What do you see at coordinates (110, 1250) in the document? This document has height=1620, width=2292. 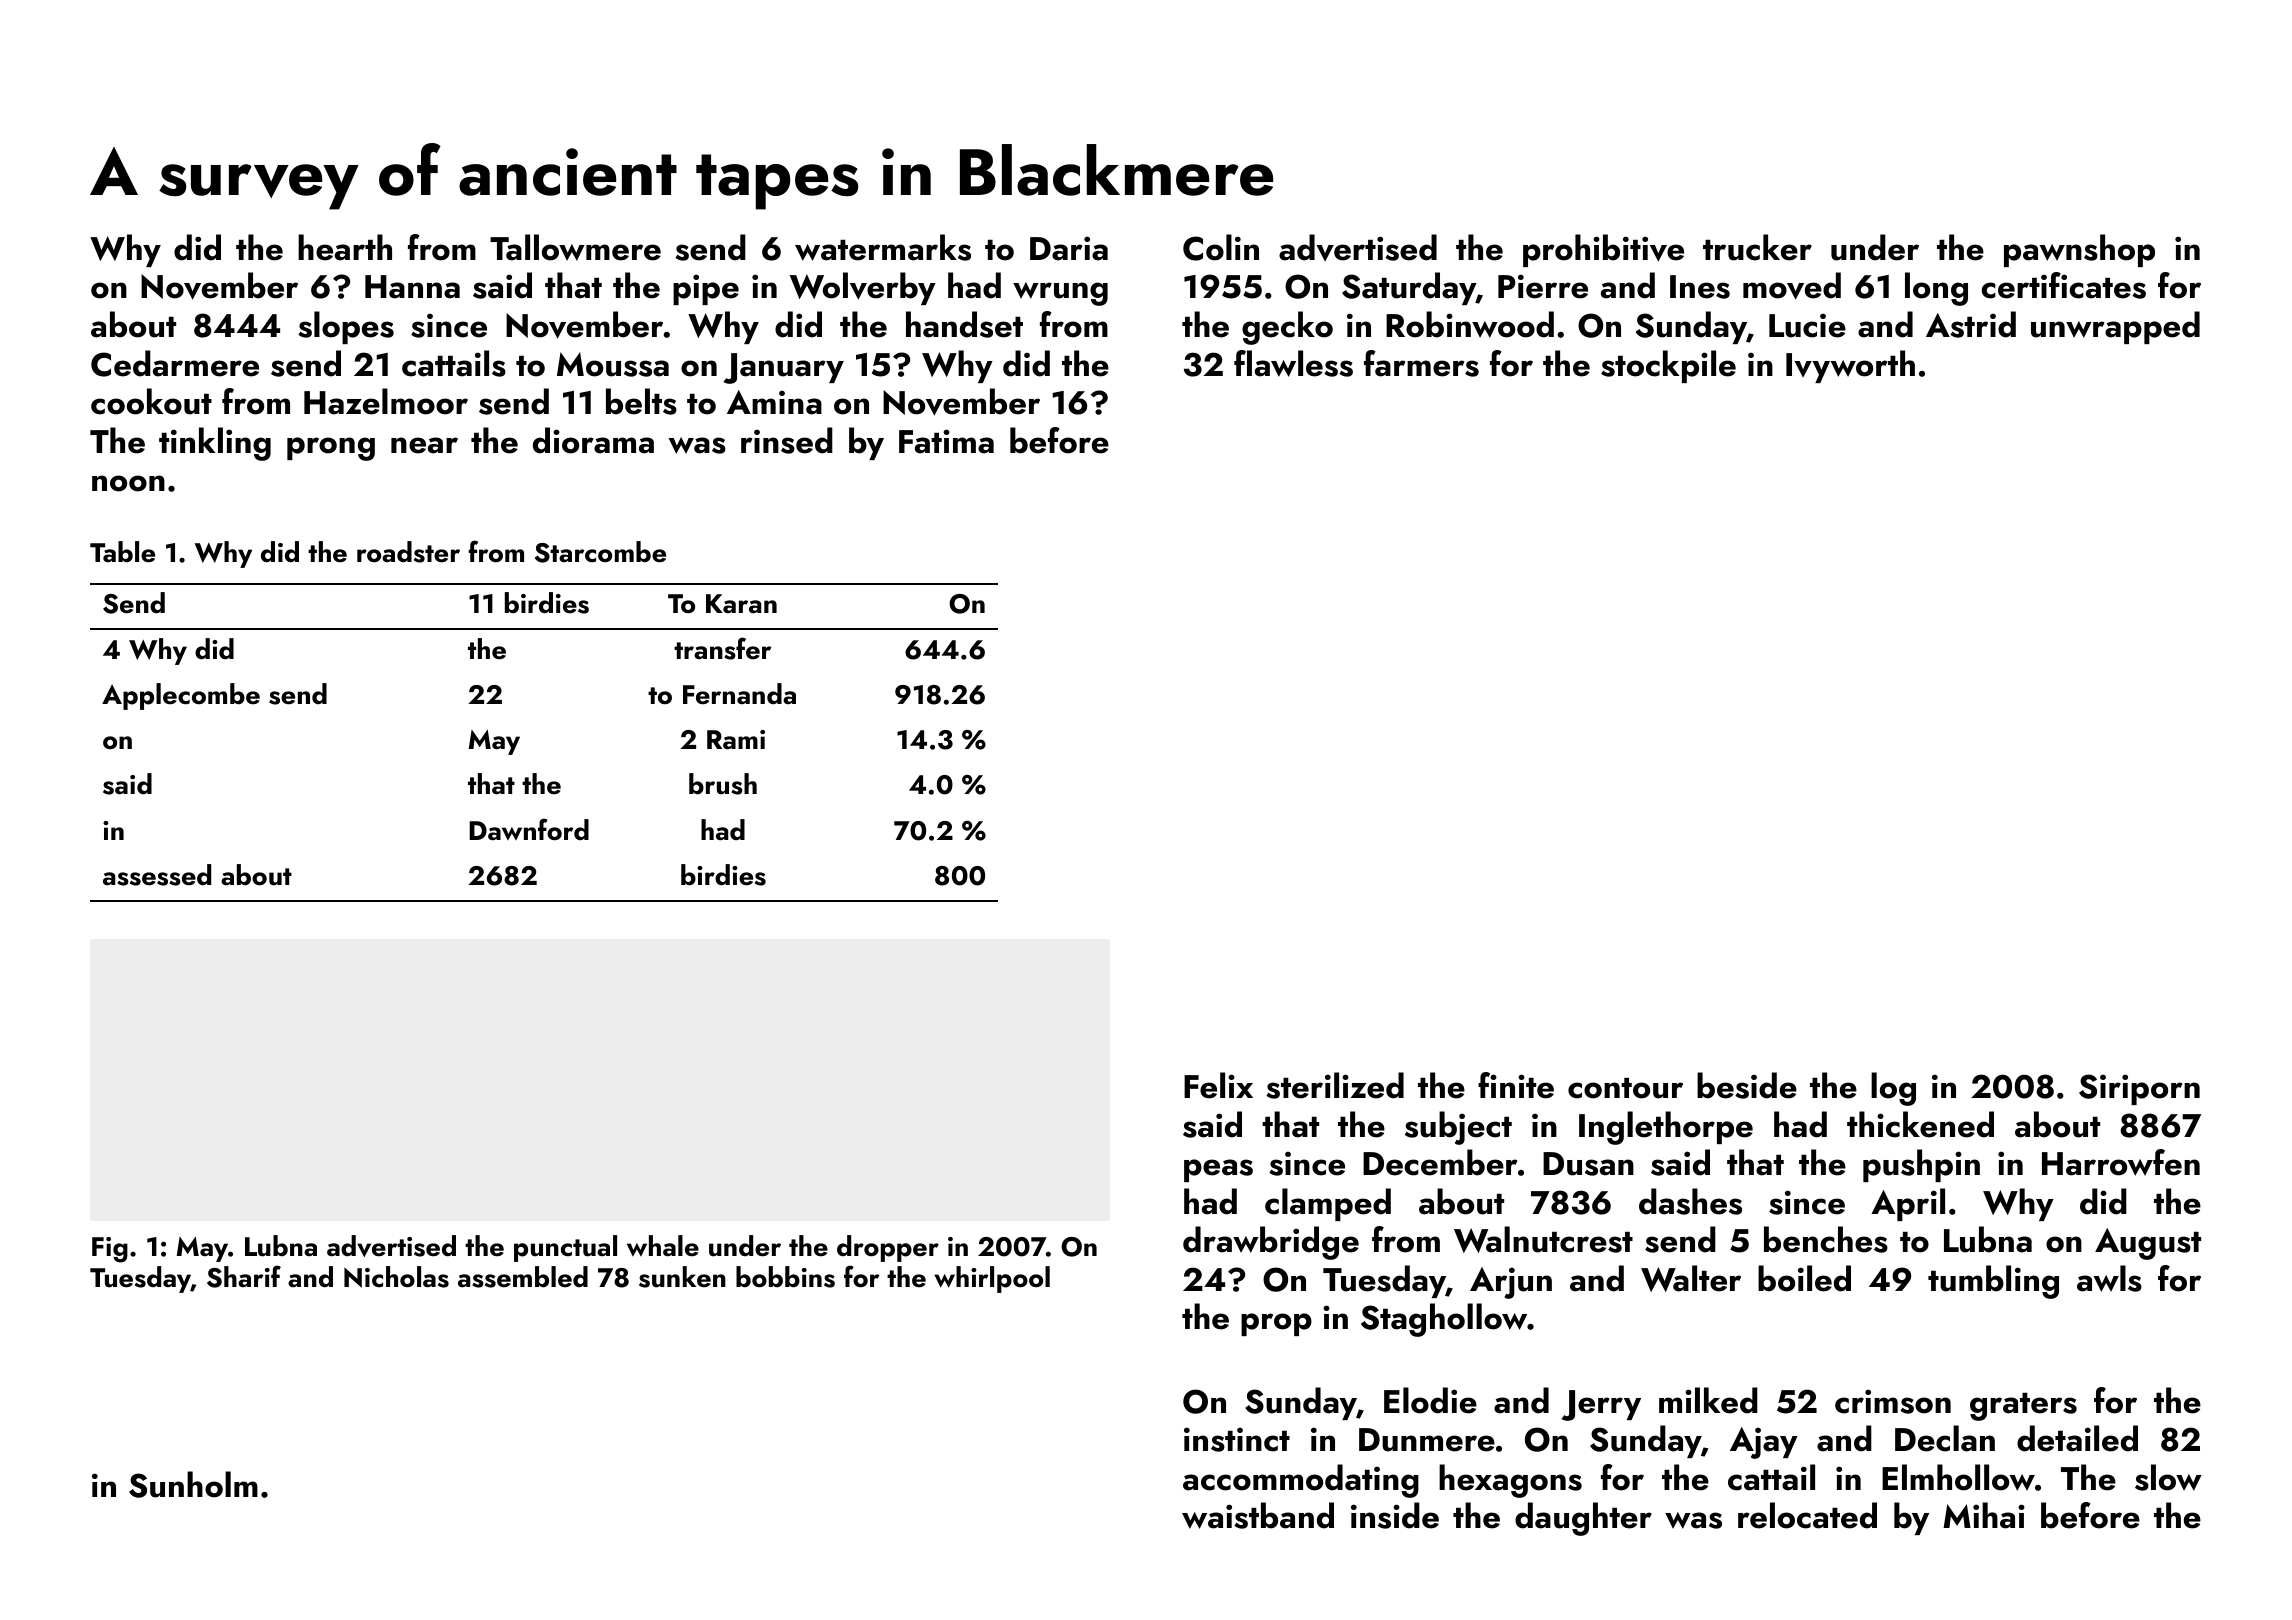 I see `Fig` at bounding box center [110, 1250].
